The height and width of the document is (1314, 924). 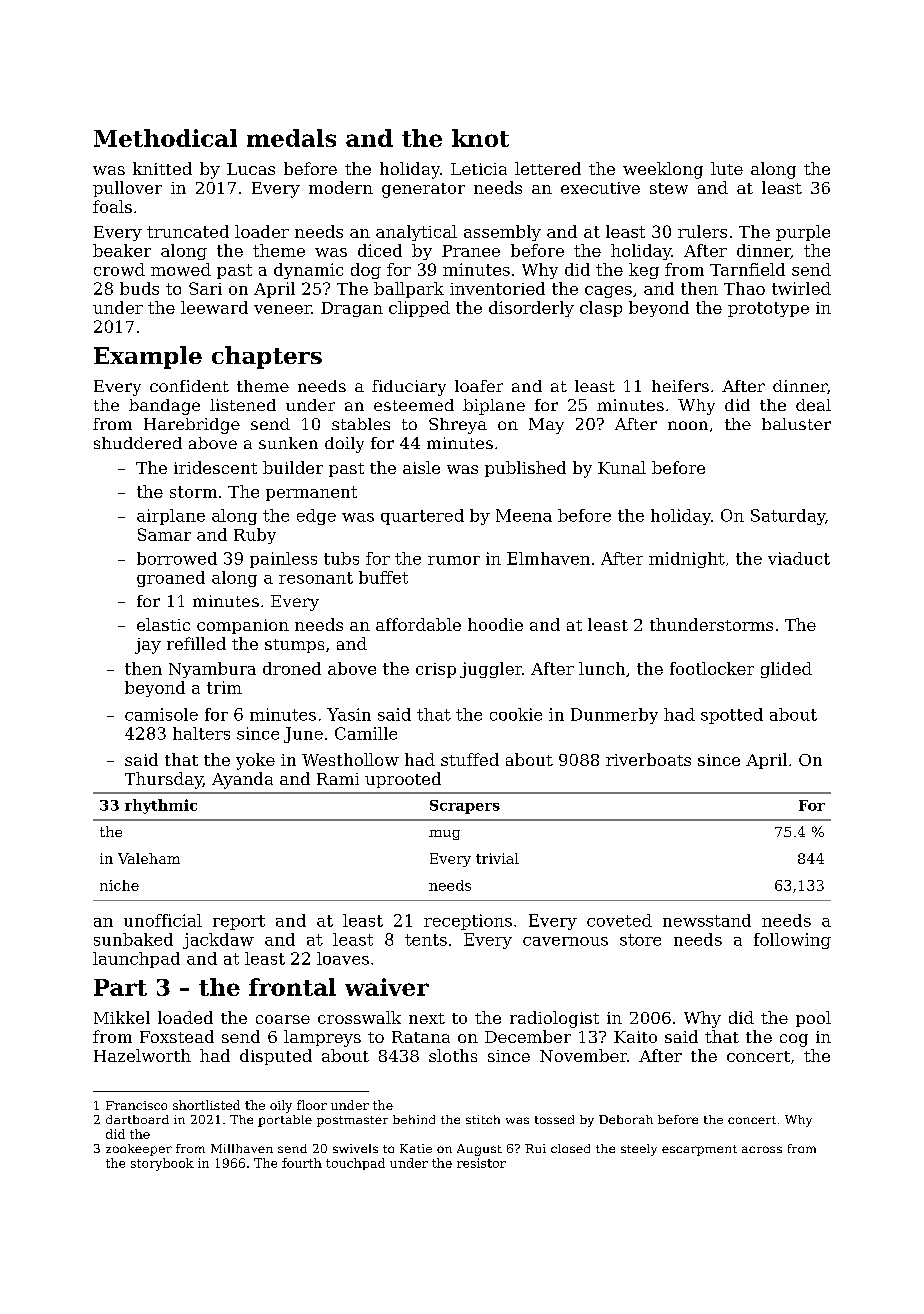 What do you see at coordinates (292, 668) in the document?
I see `droned` at bounding box center [292, 668].
